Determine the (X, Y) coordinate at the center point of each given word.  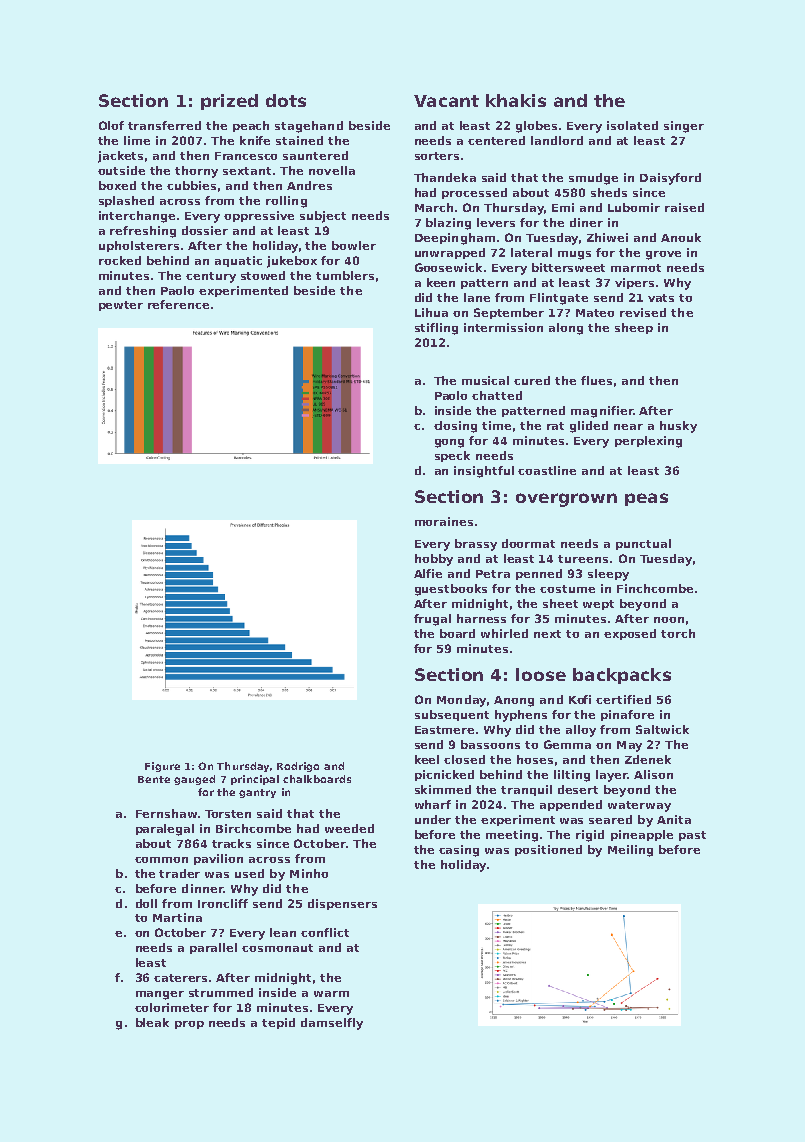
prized (229, 102)
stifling (436, 329)
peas (646, 499)
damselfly (332, 1024)
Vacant (446, 101)
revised (643, 312)
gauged (194, 780)
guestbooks (451, 590)
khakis (516, 100)
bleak (152, 1022)
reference (178, 304)
